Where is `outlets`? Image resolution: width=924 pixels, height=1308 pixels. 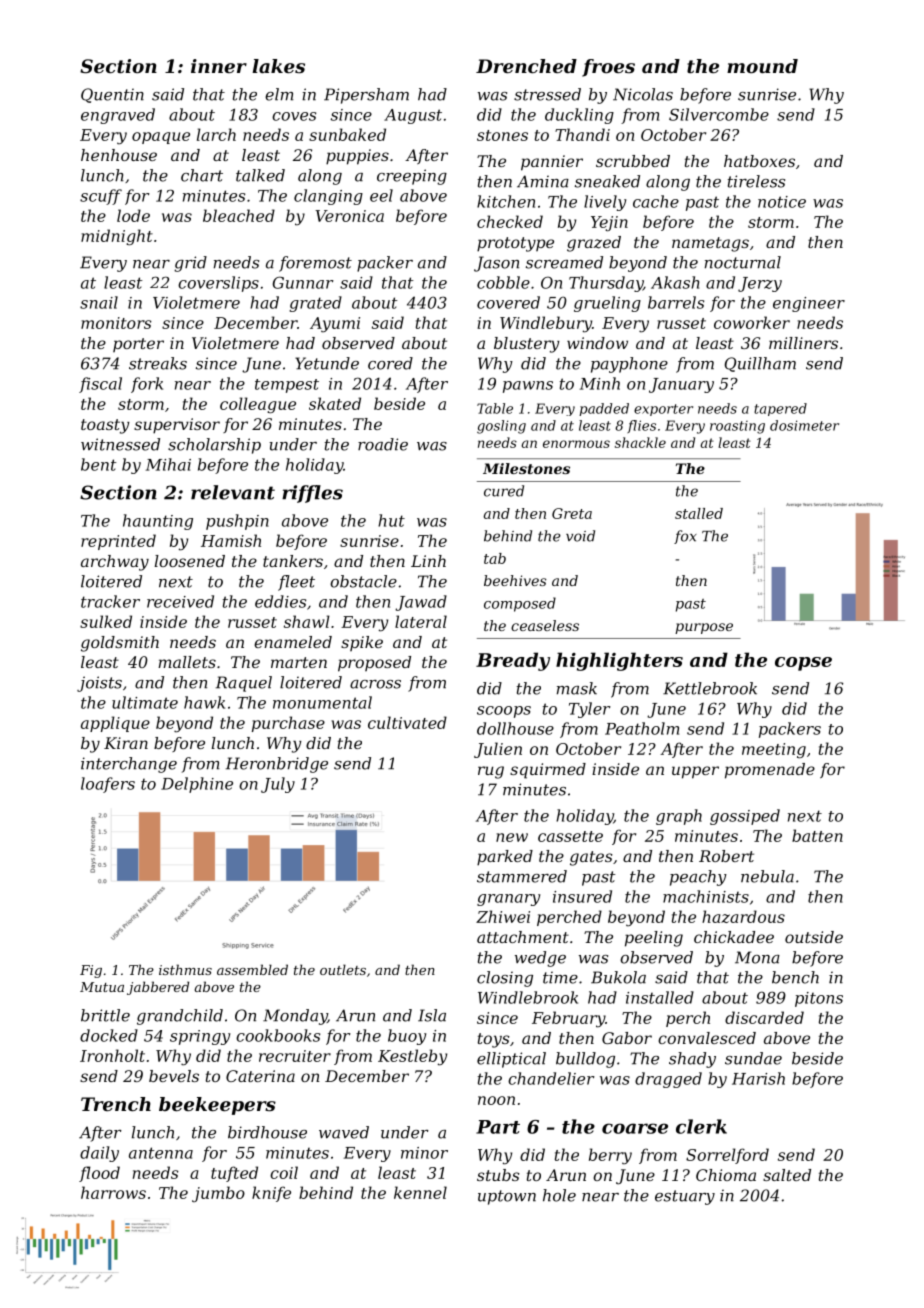
outlets is located at coordinates (343, 969).
